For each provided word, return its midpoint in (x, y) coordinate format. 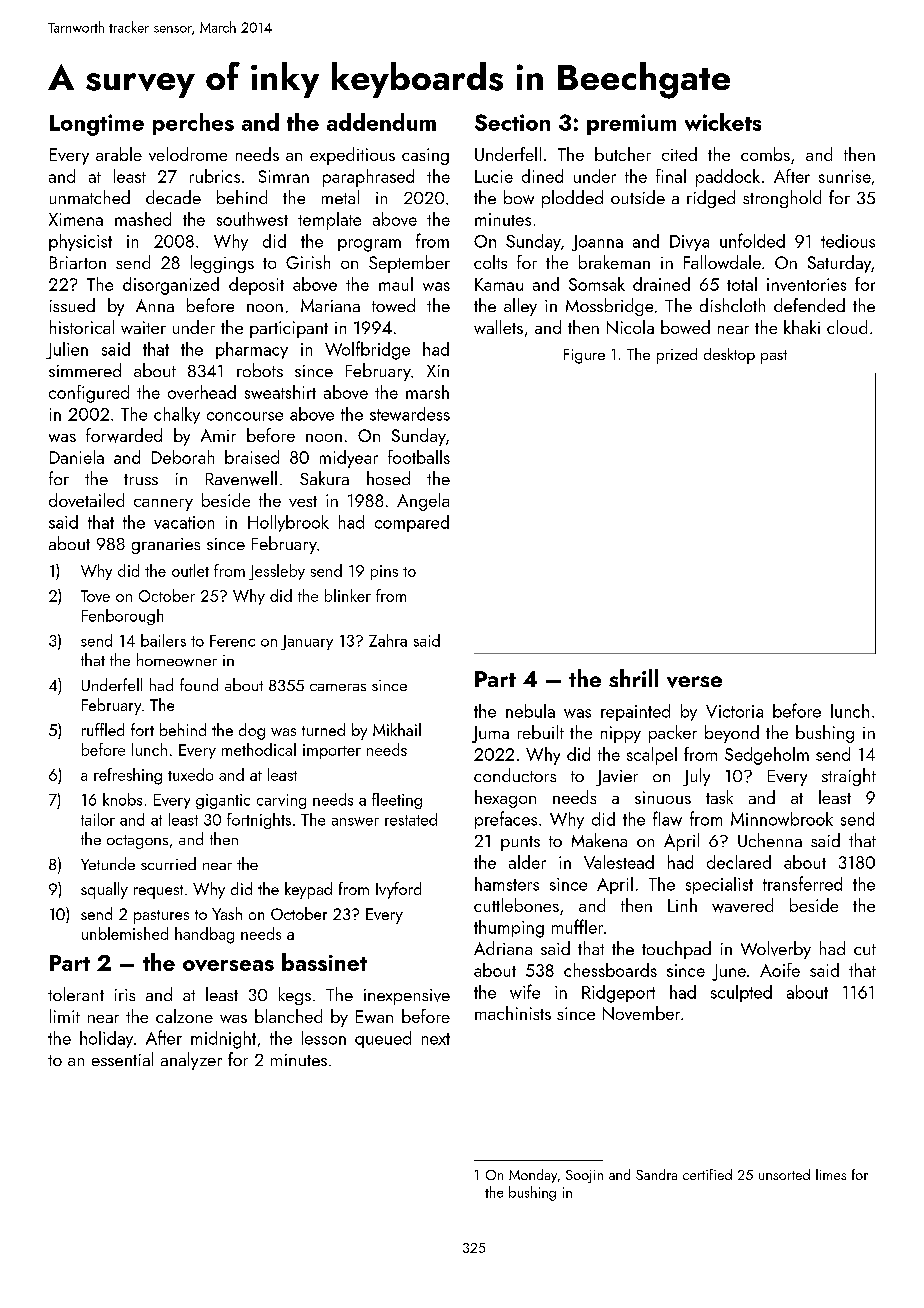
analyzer (191, 1061)
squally (104, 890)
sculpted (741, 993)
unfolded (752, 240)
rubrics (215, 176)
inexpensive (407, 997)
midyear (349, 459)
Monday (533, 1176)
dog (252, 731)
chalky (177, 415)
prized (677, 356)
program (369, 245)
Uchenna (770, 840)
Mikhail (397, 729)
